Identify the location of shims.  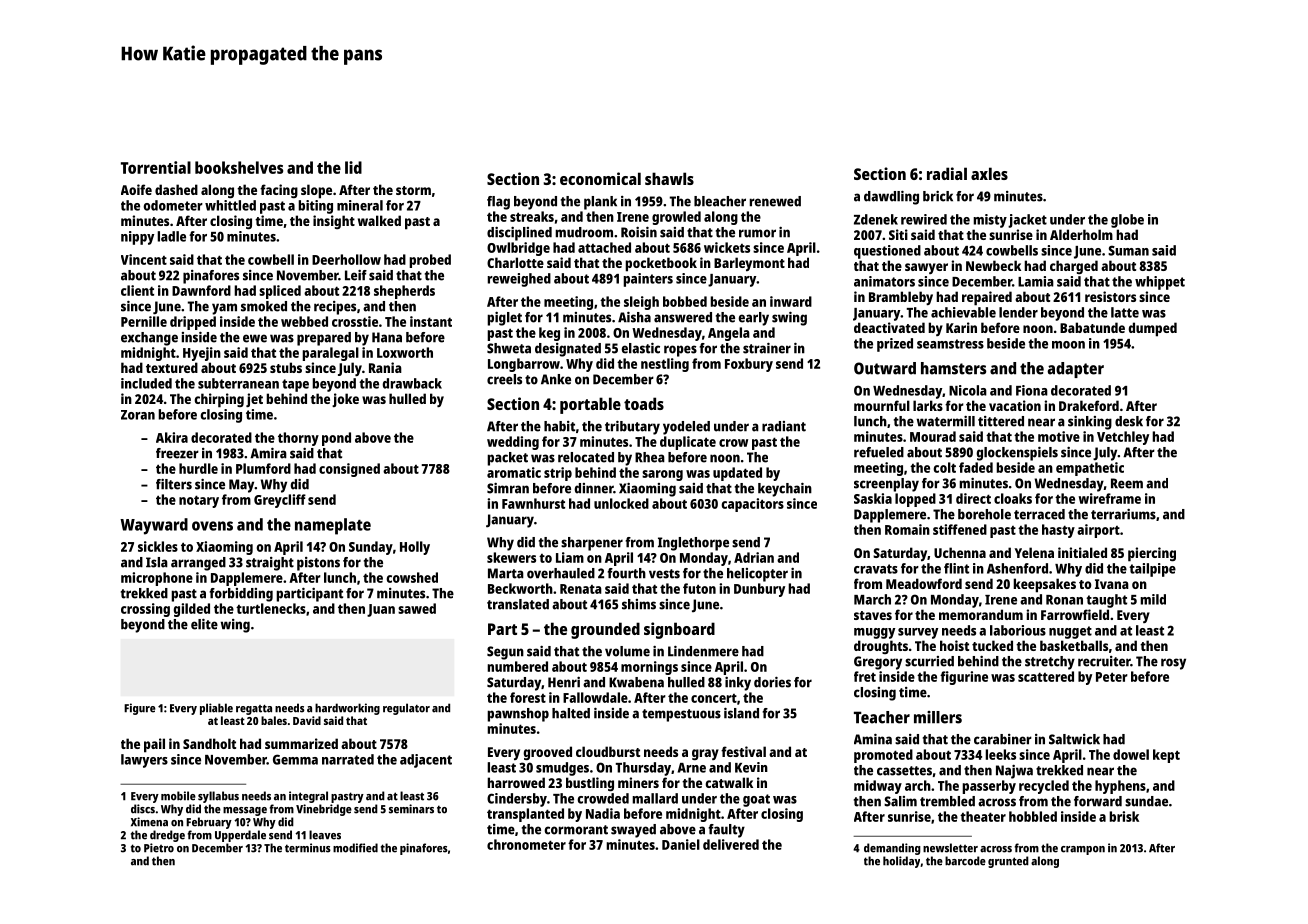
(639, 604).
